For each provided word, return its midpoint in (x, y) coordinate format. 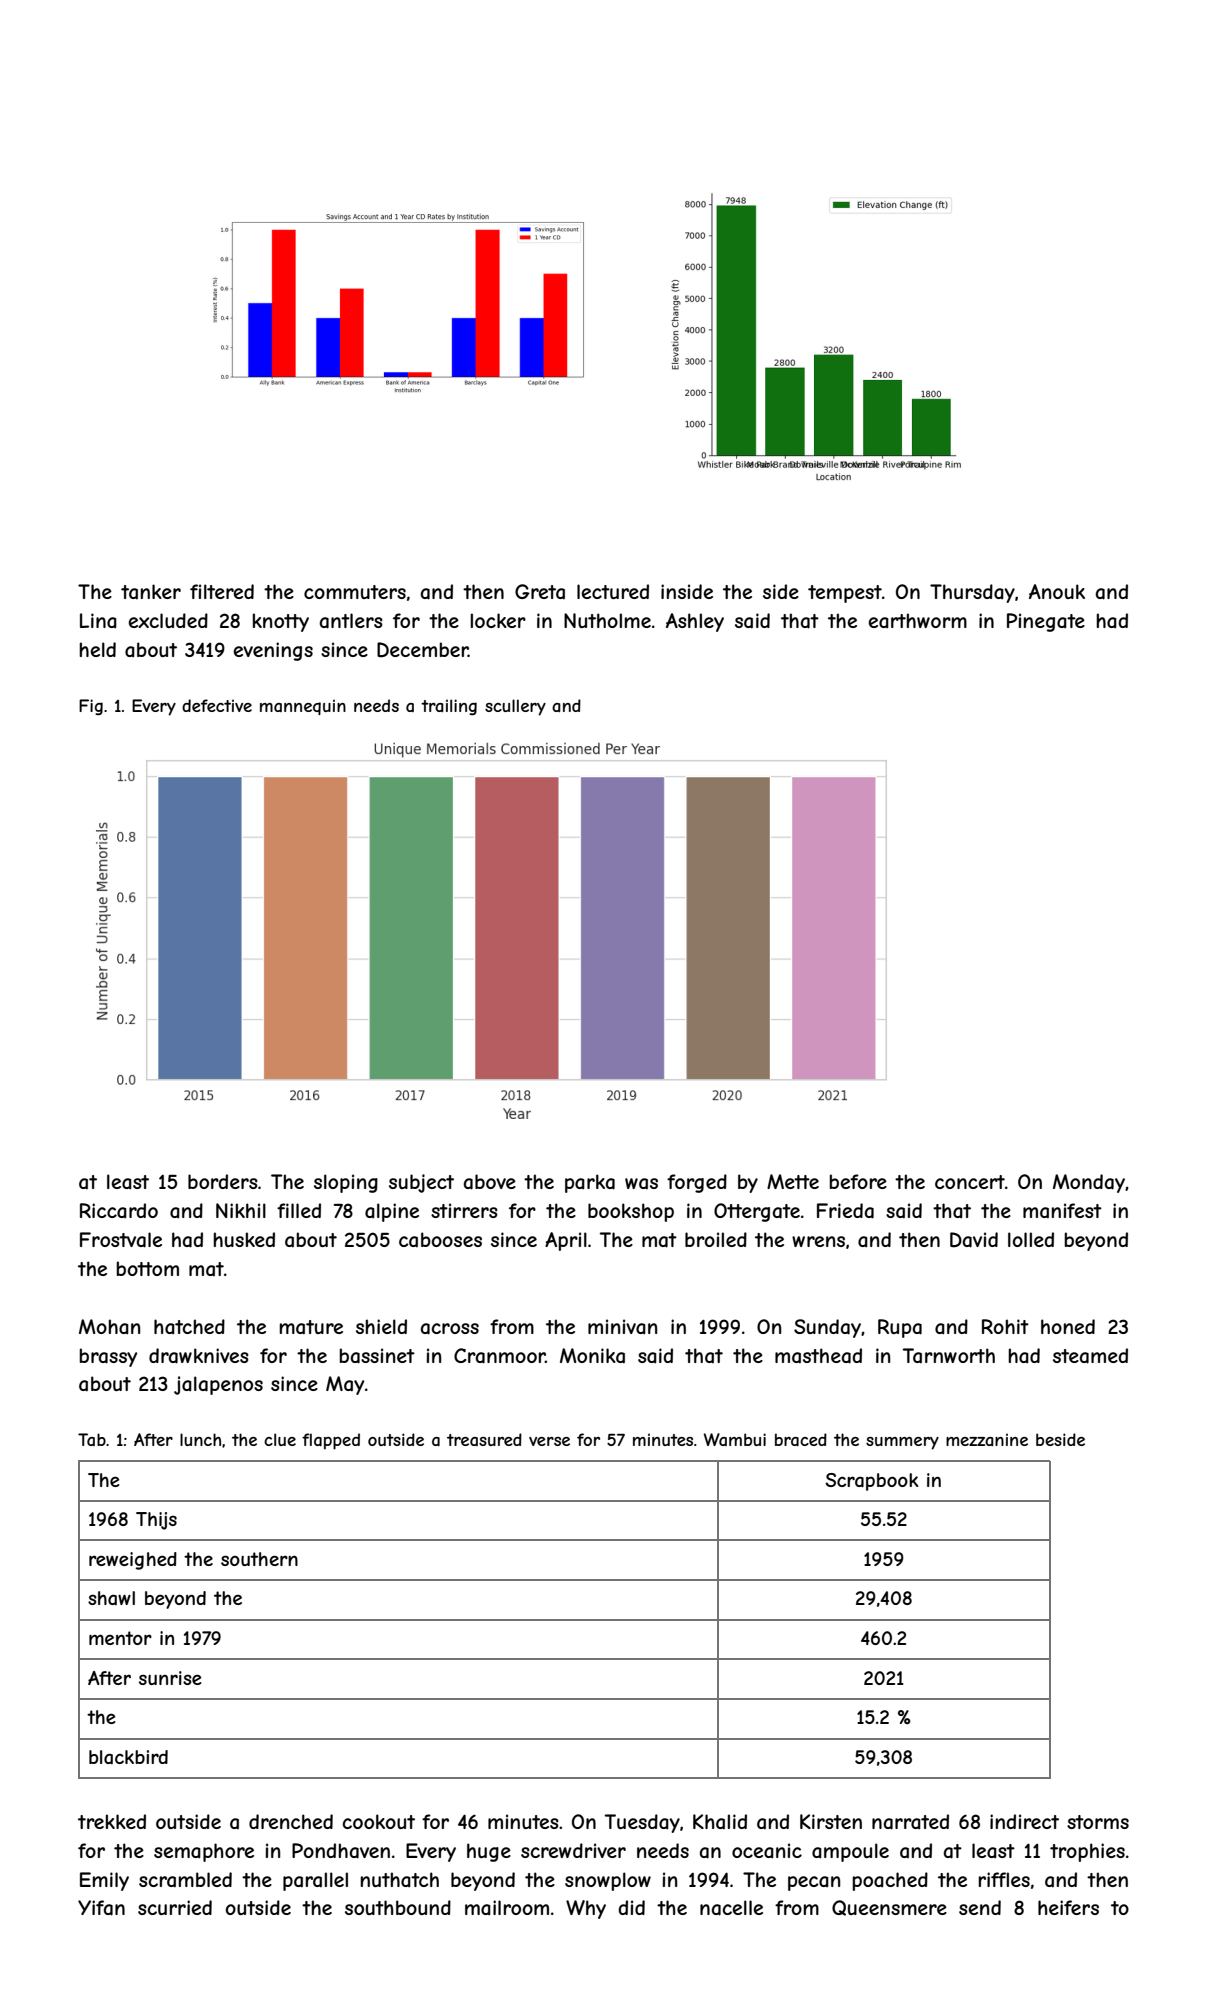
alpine (392, 1212)
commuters (355, 592)
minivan (622, 1326)
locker (498, 620)
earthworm (917, 620)
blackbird (128, 1757)
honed (1068, 1326)
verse (549, 1441)
